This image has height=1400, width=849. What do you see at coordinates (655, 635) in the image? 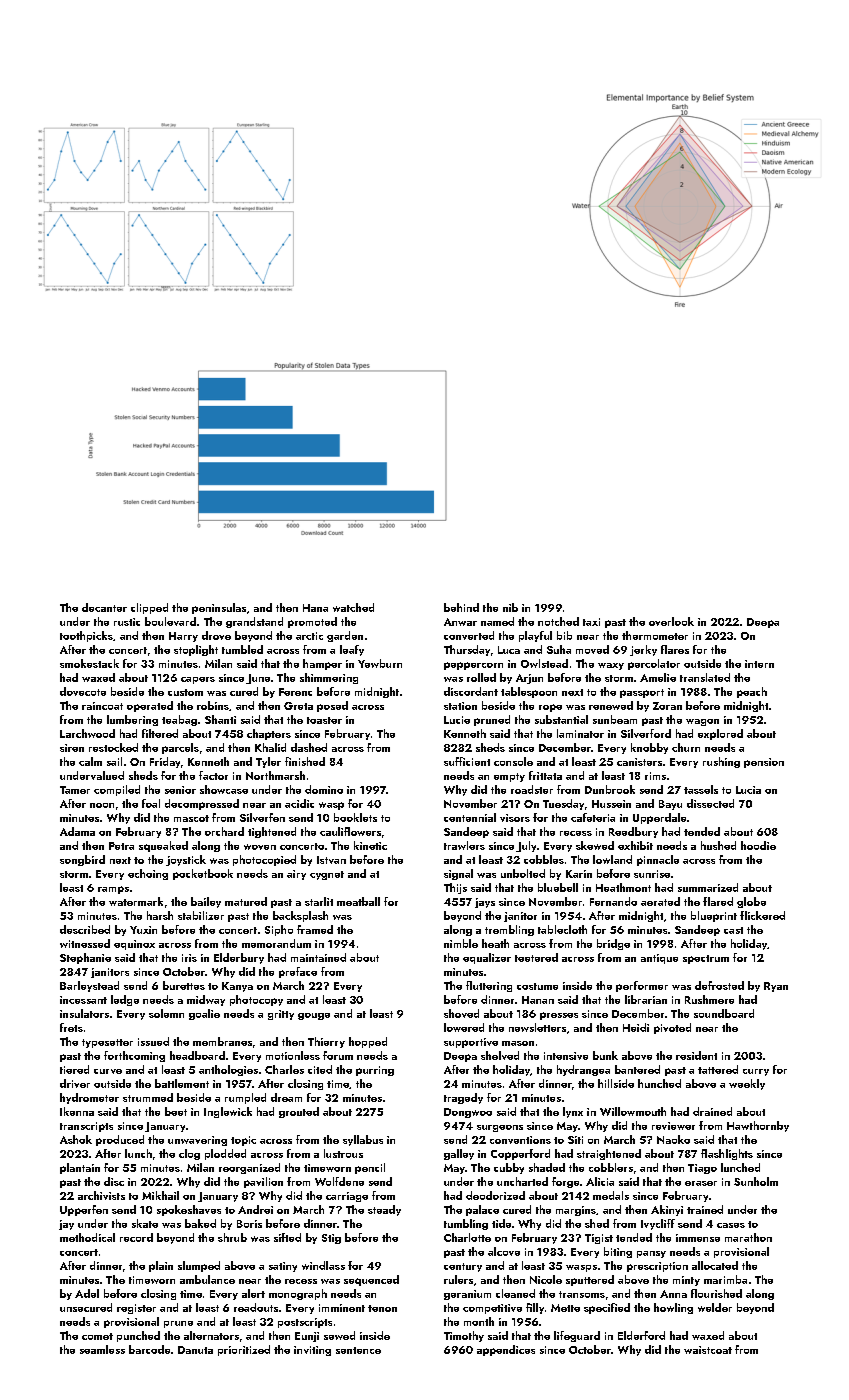
I see `thermometer` at bounding box center [655, 635].
